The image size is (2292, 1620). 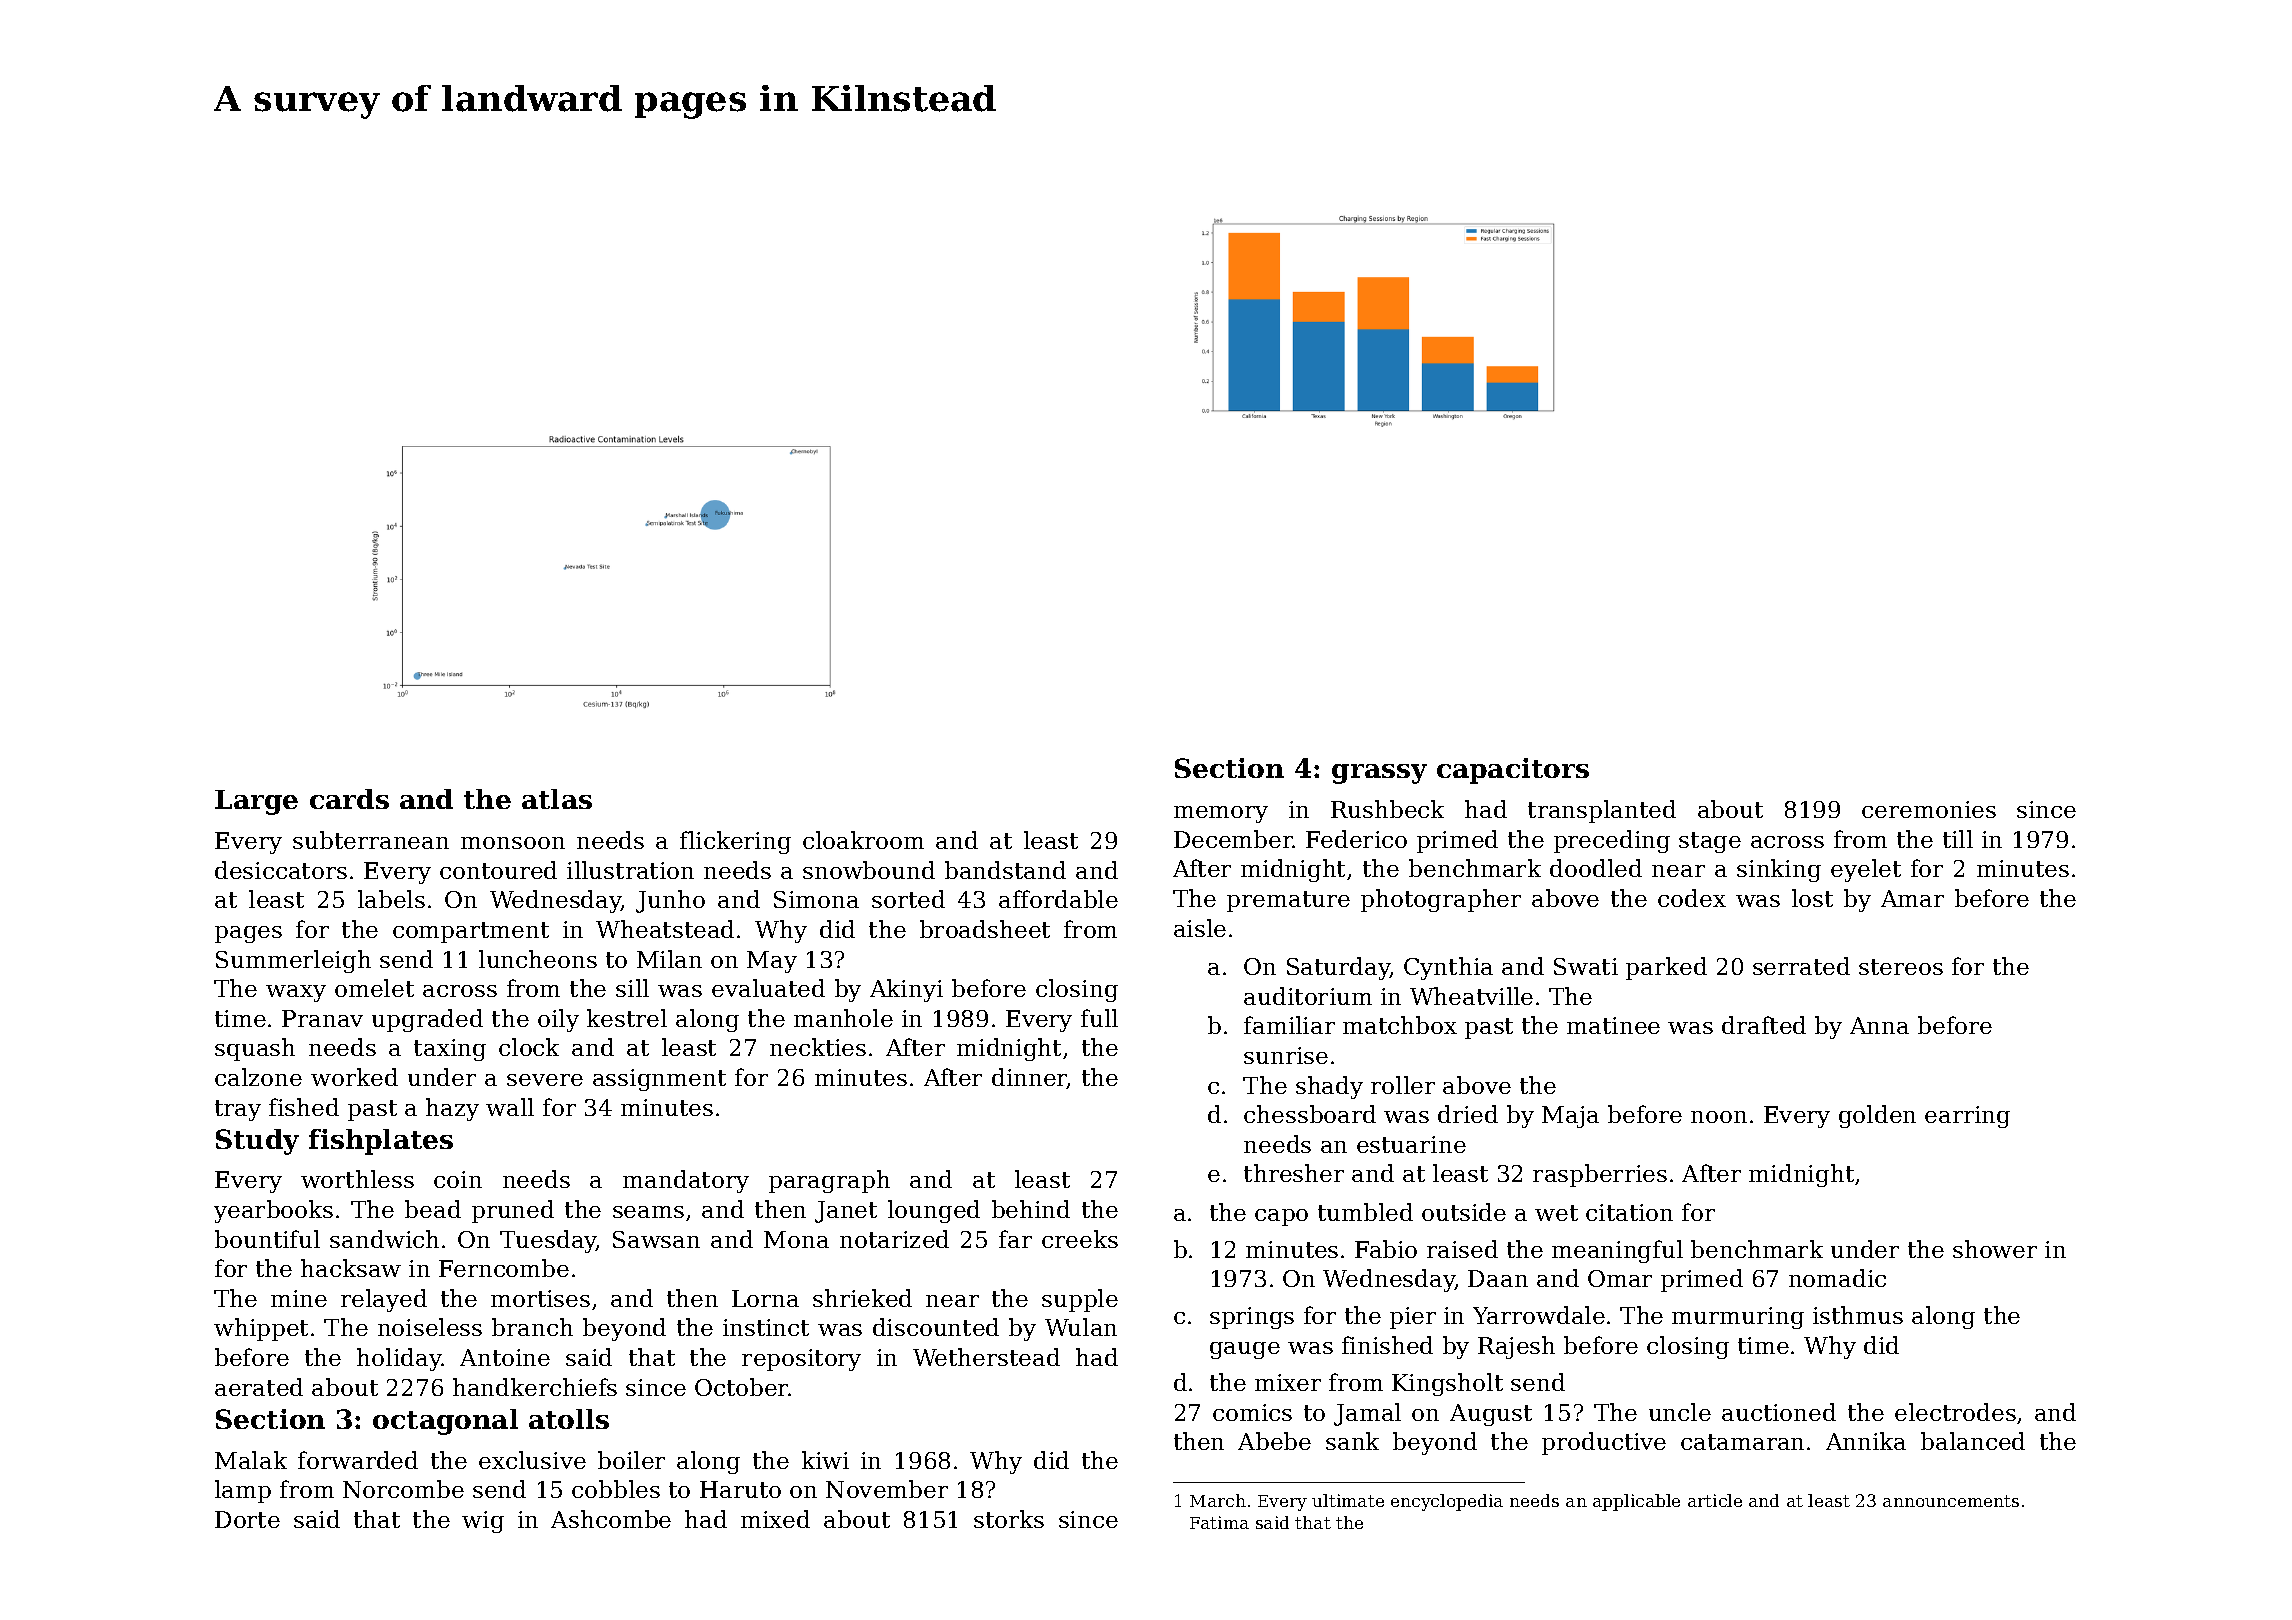 What do you see at coordinates (1586, 966) in the screenshot?
I see `Swati` at bounding box center [1586, 966].
